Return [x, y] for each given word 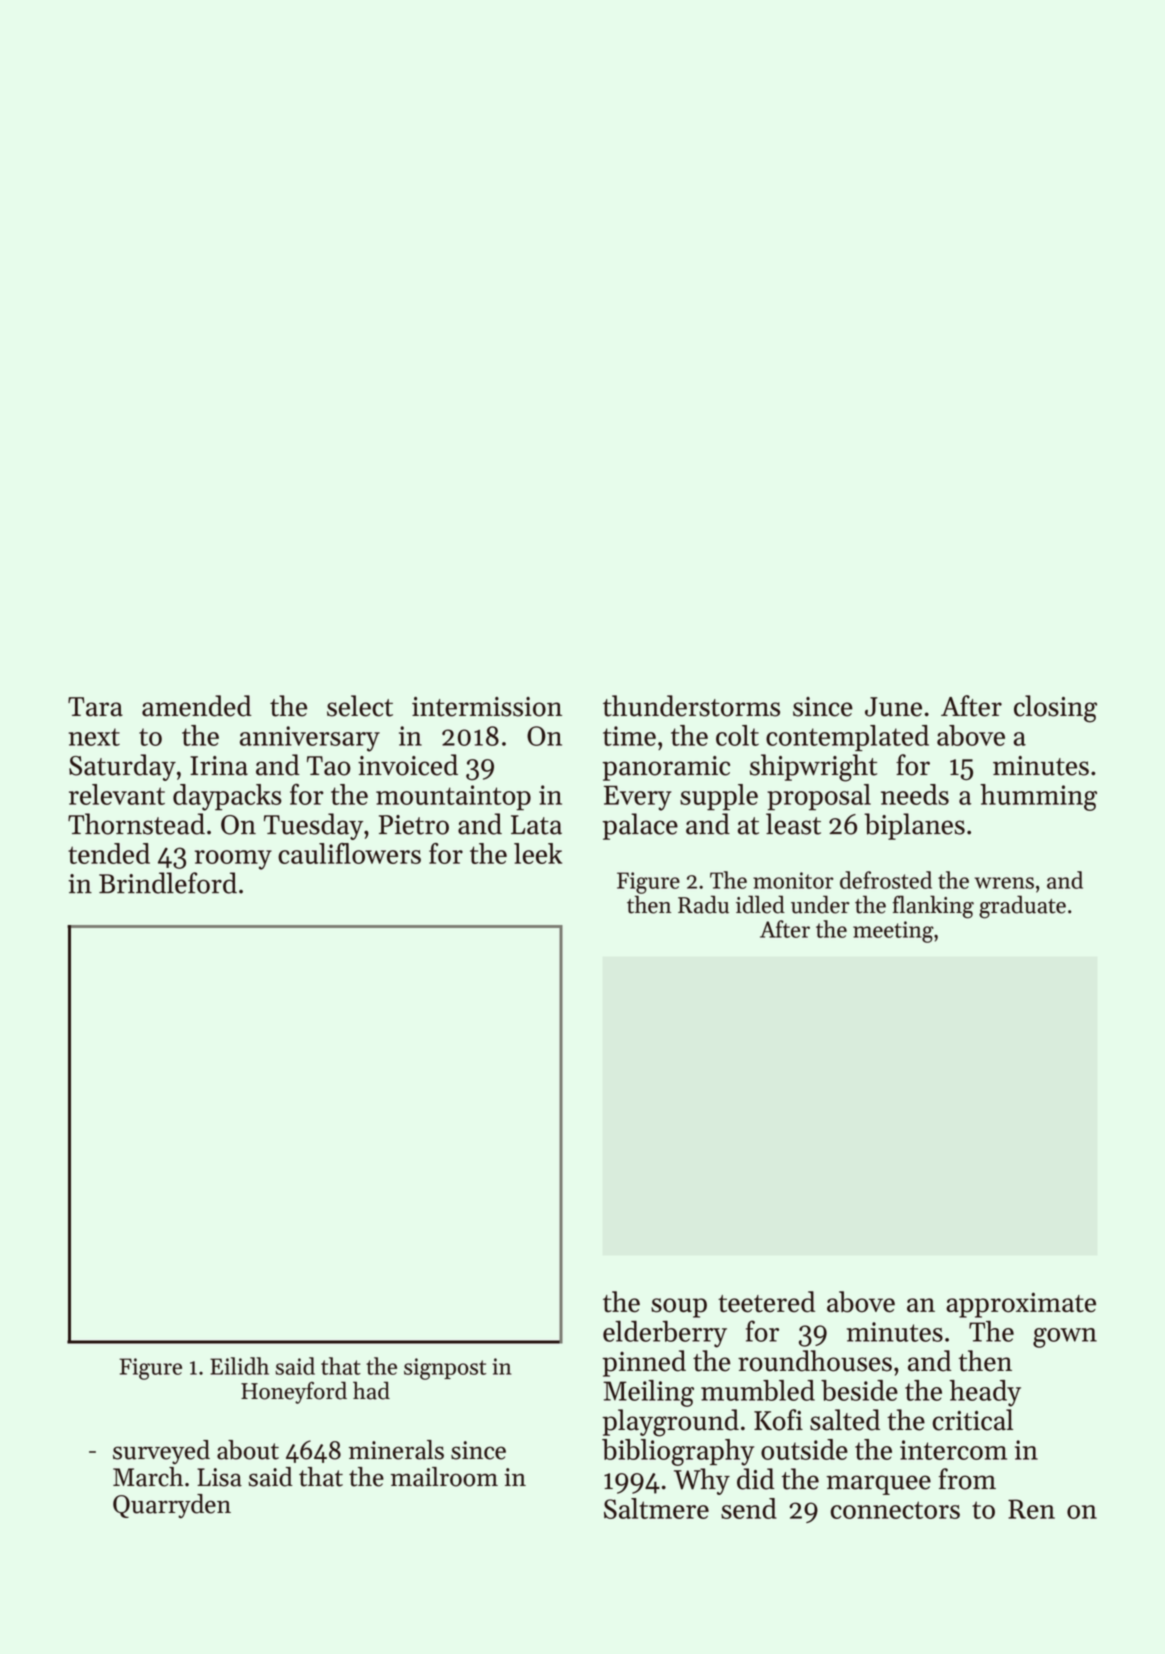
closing [1055, 709]
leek [538, 853]
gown [1065, 1338]
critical [972, 1420]
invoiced [408, 765]
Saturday [122, 767]
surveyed [161, 1452]
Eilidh [239, 1366]
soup [679, 1308]
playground [670, 1423]
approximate [1021, 1305]
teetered [766, 1302]
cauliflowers [349, 853]
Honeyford [294, 1392]
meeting [893, 932]
